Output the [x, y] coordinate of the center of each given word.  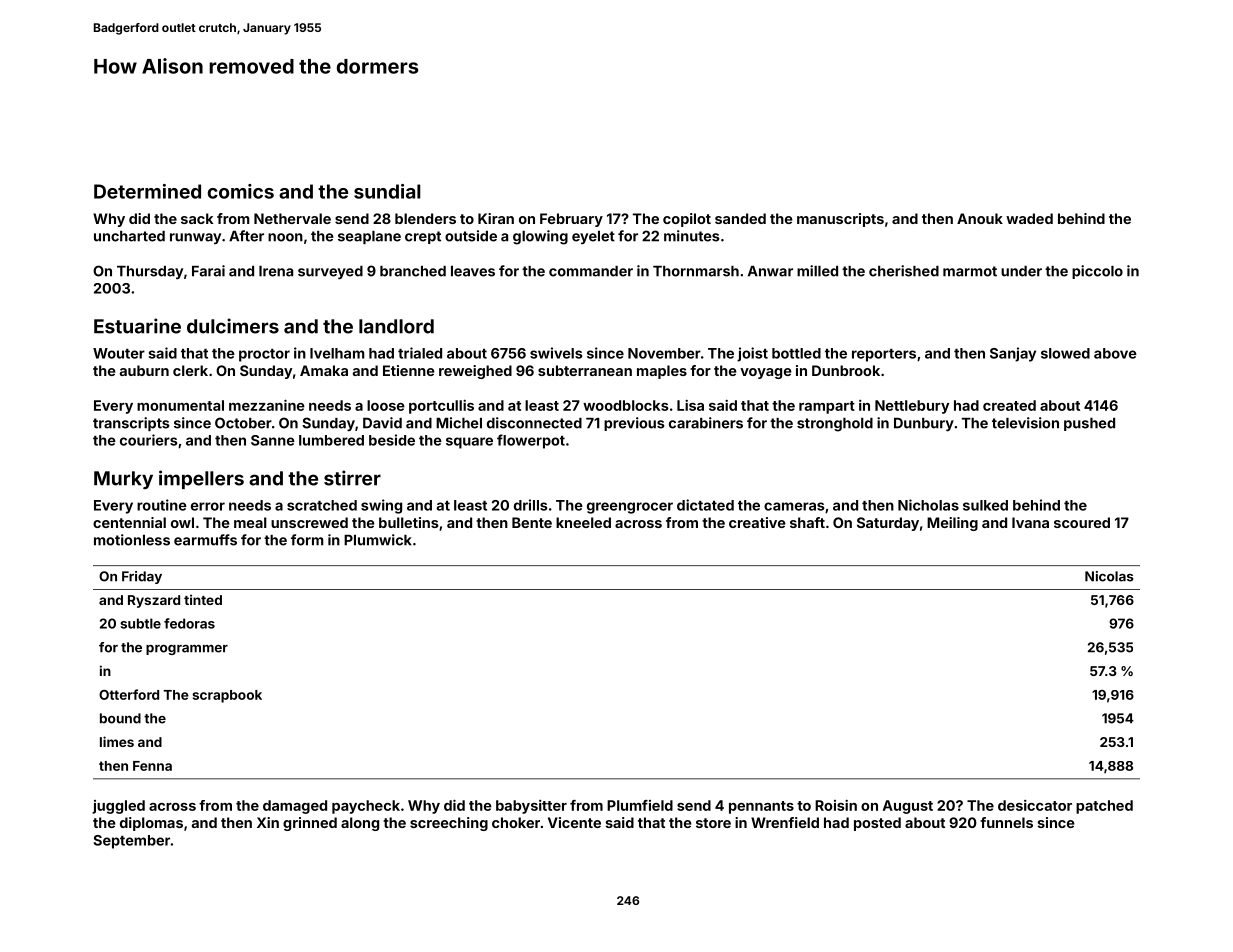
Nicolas [1109, 576]
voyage [766, 373]
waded [1029, 218]
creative [757, 522]
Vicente [574, 822]
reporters [884, 355]
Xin [268, 822]
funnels [1006, 822]
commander [591, 271]
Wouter [119, 353]
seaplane [369, 237]
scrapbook [227, 696]
